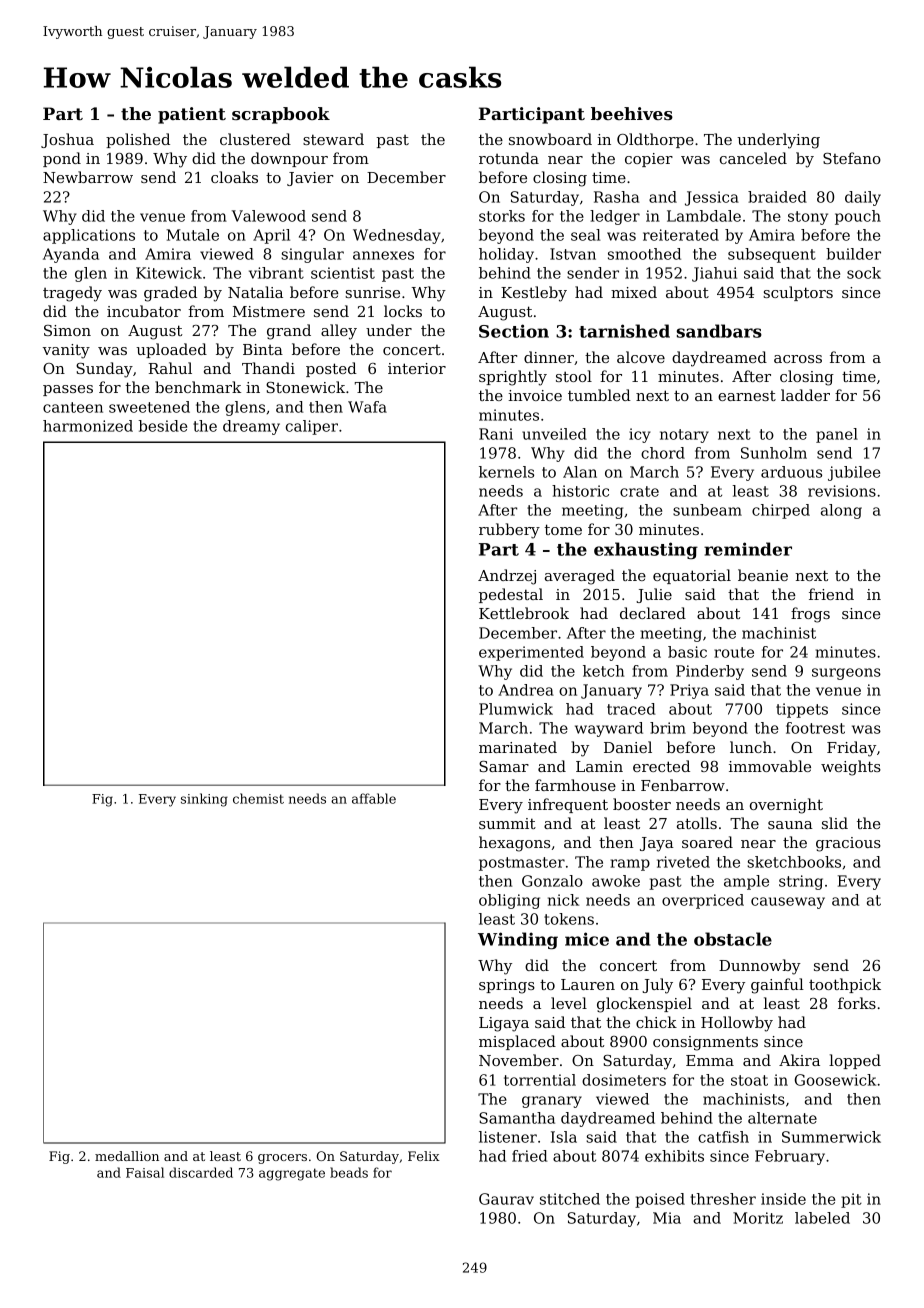 This image has height=1308, width=924. What do you see at coordinates (127, 1156) in the image?
I see `medallion` at bounding box center [127, 1156].
